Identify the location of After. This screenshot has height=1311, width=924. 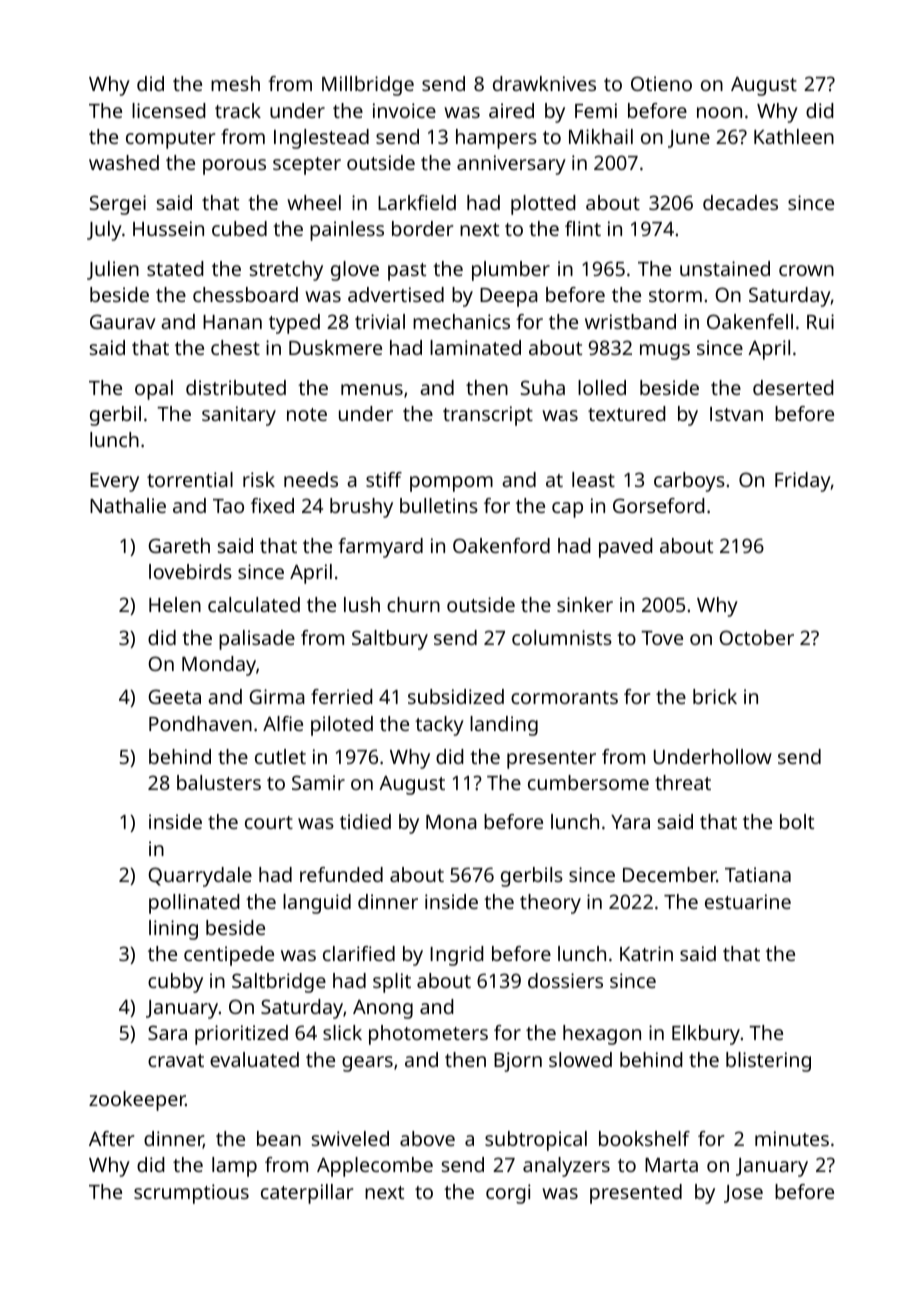
(111, 1138).
